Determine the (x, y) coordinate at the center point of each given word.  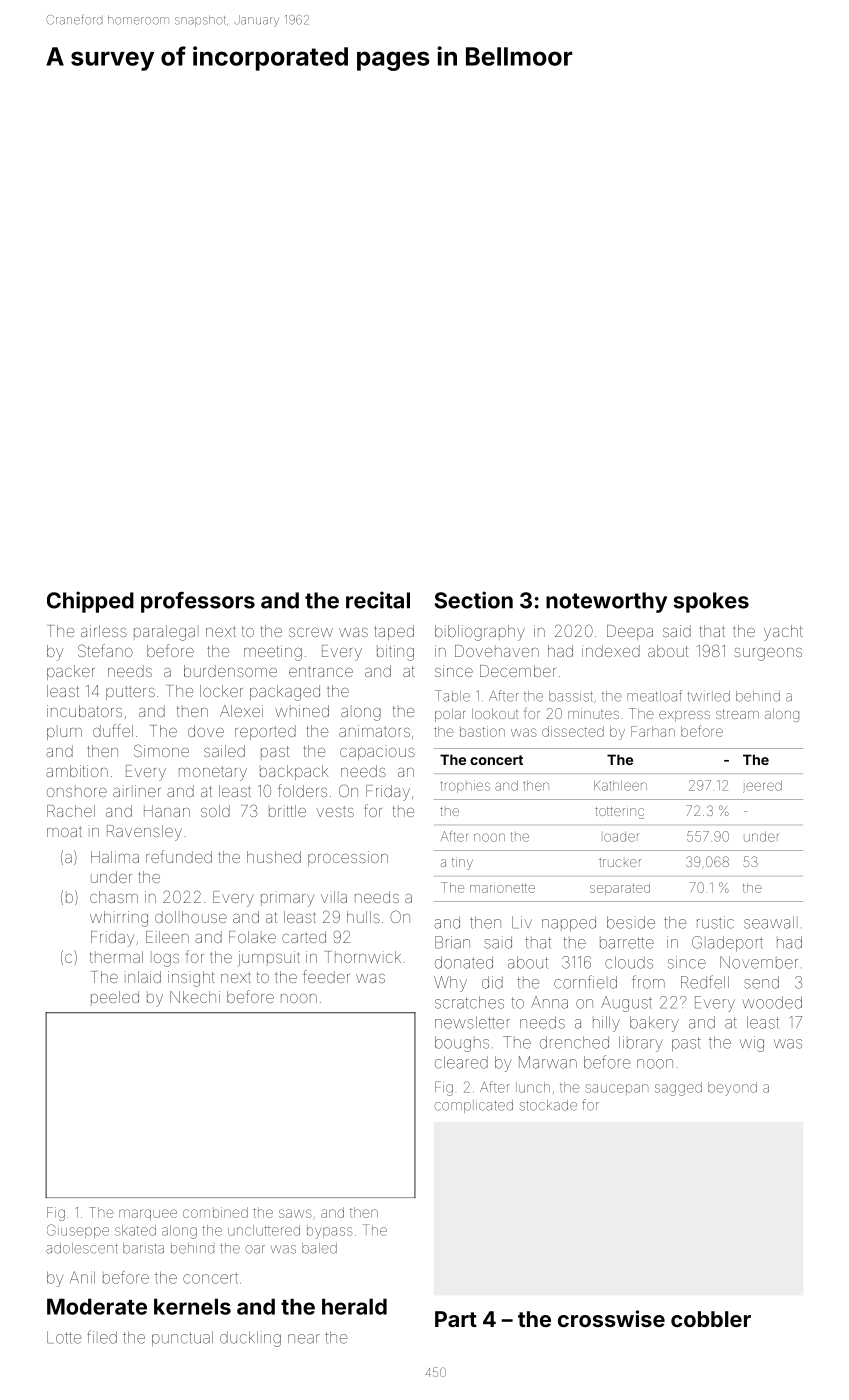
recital (378, 600)
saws (295, 1213)
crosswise (611, 1318)
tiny (462, 863)
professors (198, 602)
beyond (732, 1089)
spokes (711, 602)
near (304, 1339)
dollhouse (191, 917)
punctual (182, 1338)
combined (215, 1212)
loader (621, 837)
